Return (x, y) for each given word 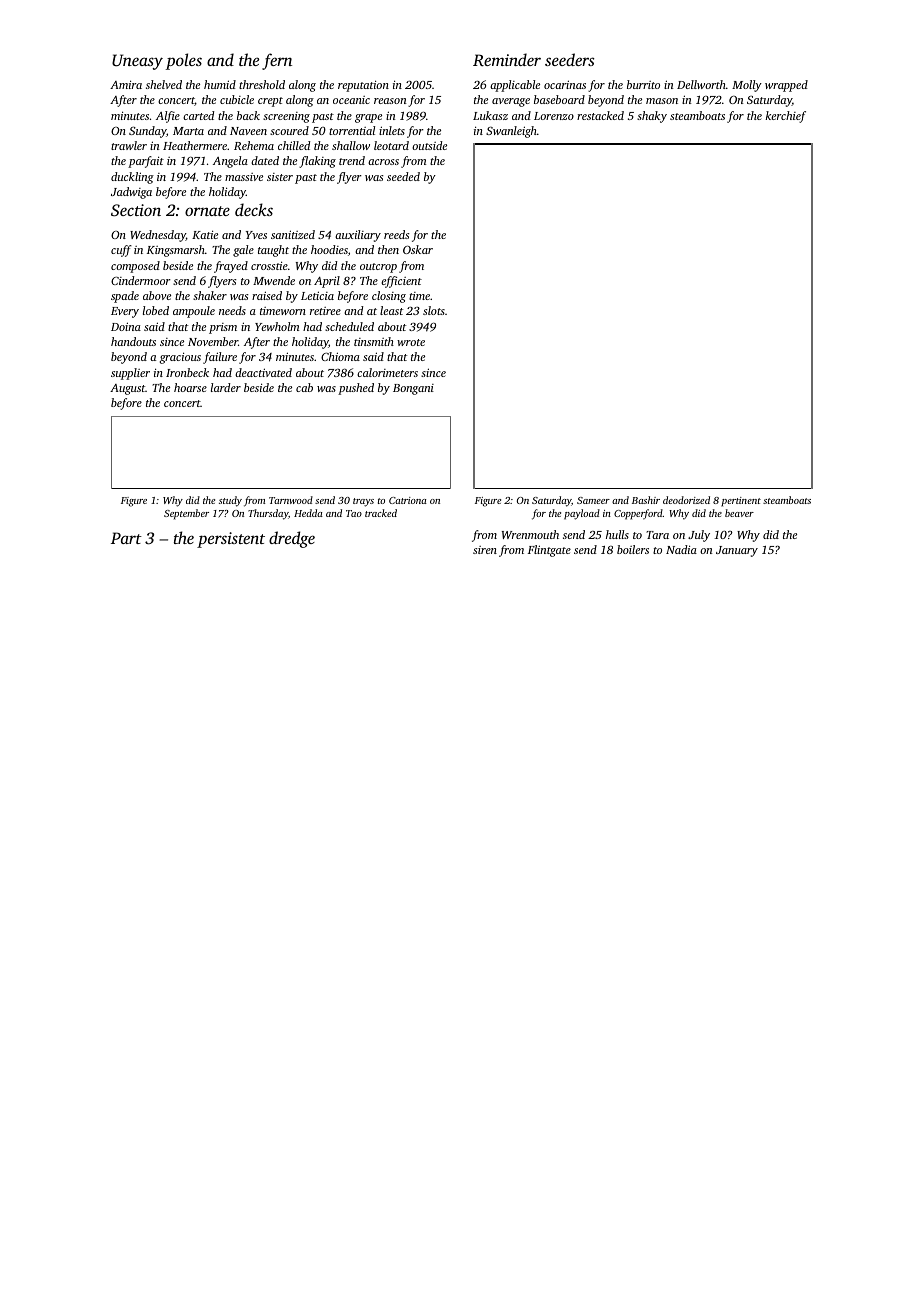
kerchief (786, 117)
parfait (146, 162)
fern (277, 61)
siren (485, 550)
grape (368, 118)
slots (434, 310)
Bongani (413, 389)
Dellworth (701, 84)
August (127, 389)
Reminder (507, 60)
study (230, 501)
